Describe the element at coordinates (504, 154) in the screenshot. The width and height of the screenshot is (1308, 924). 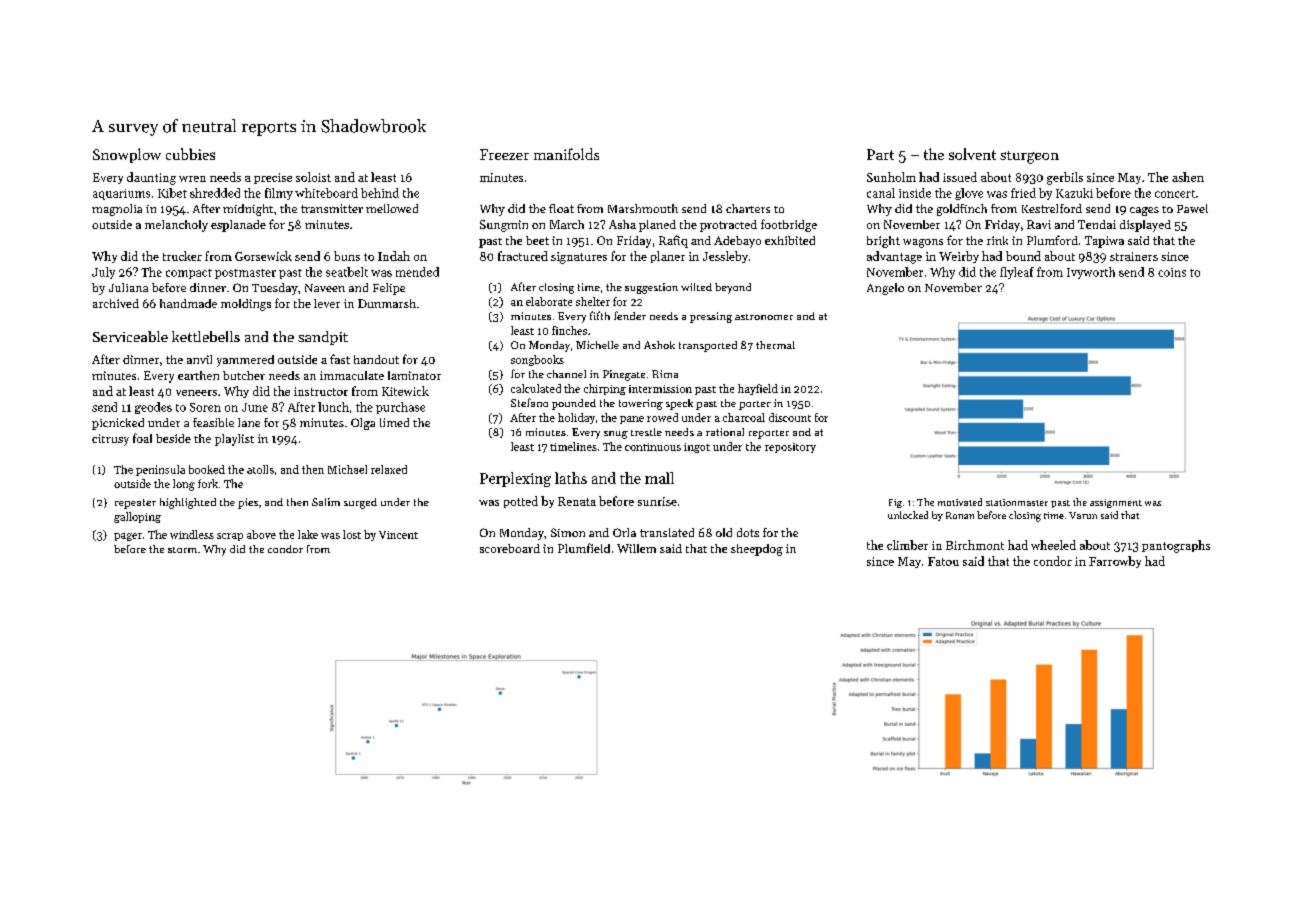
I see `Freezer` at that location.
